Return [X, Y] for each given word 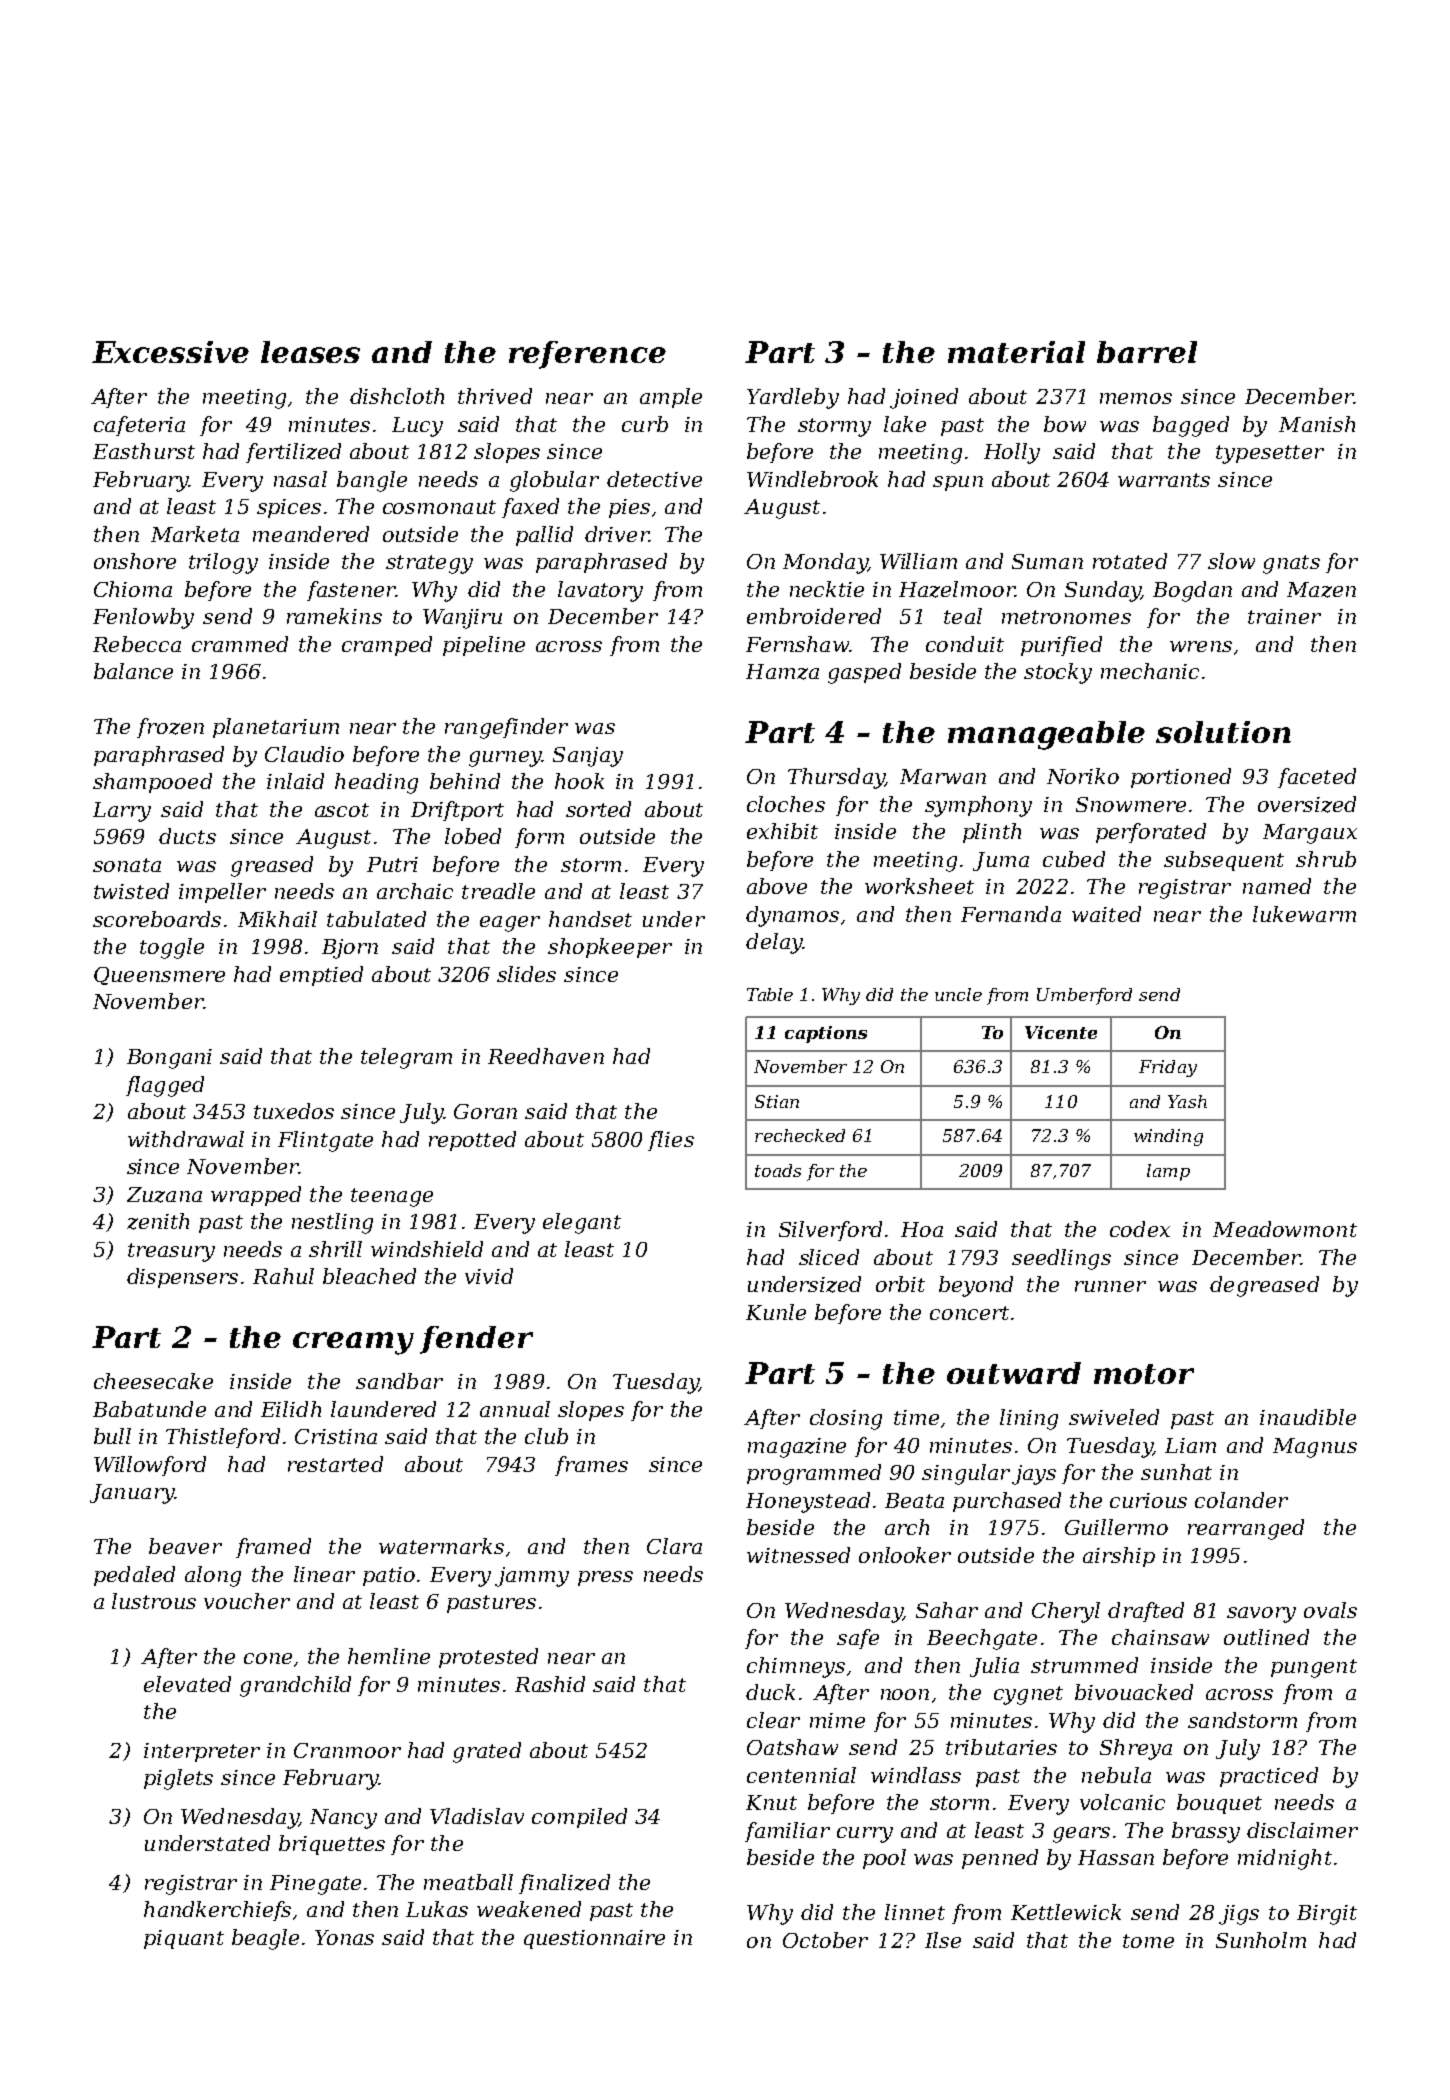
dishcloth [397, 396]
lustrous [154, 1601]
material [1016, 352]
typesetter [1270, 454]
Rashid [550, 1684]
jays [1034, 1475]
